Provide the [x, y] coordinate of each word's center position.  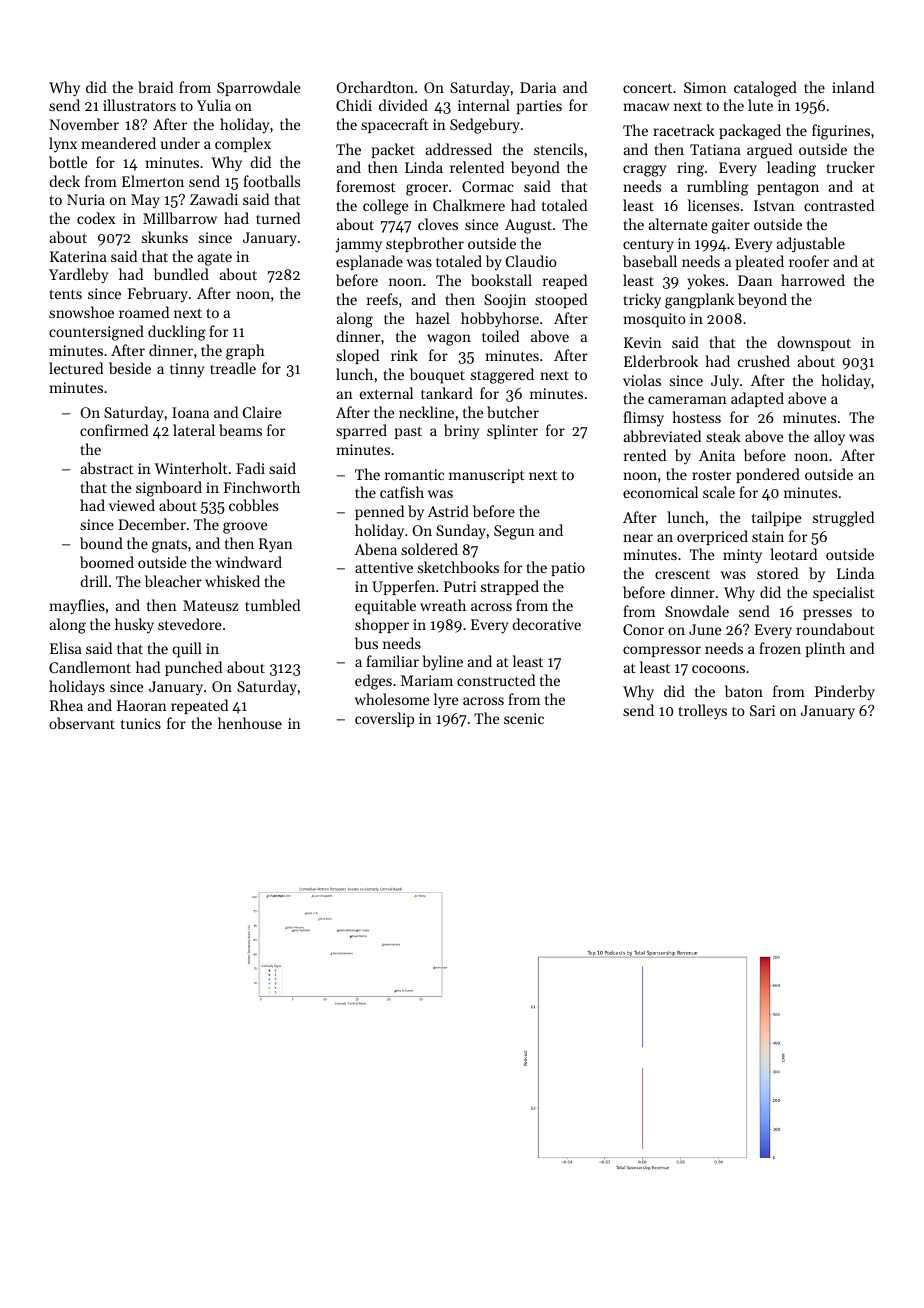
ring [690, 169]
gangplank [699, 301]
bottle [68, 162]
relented [477, 167]
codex [96, 218]
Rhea [66, 705]
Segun [514, 532]
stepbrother [425, 244]
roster [711, 475]
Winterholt [191, 468]
